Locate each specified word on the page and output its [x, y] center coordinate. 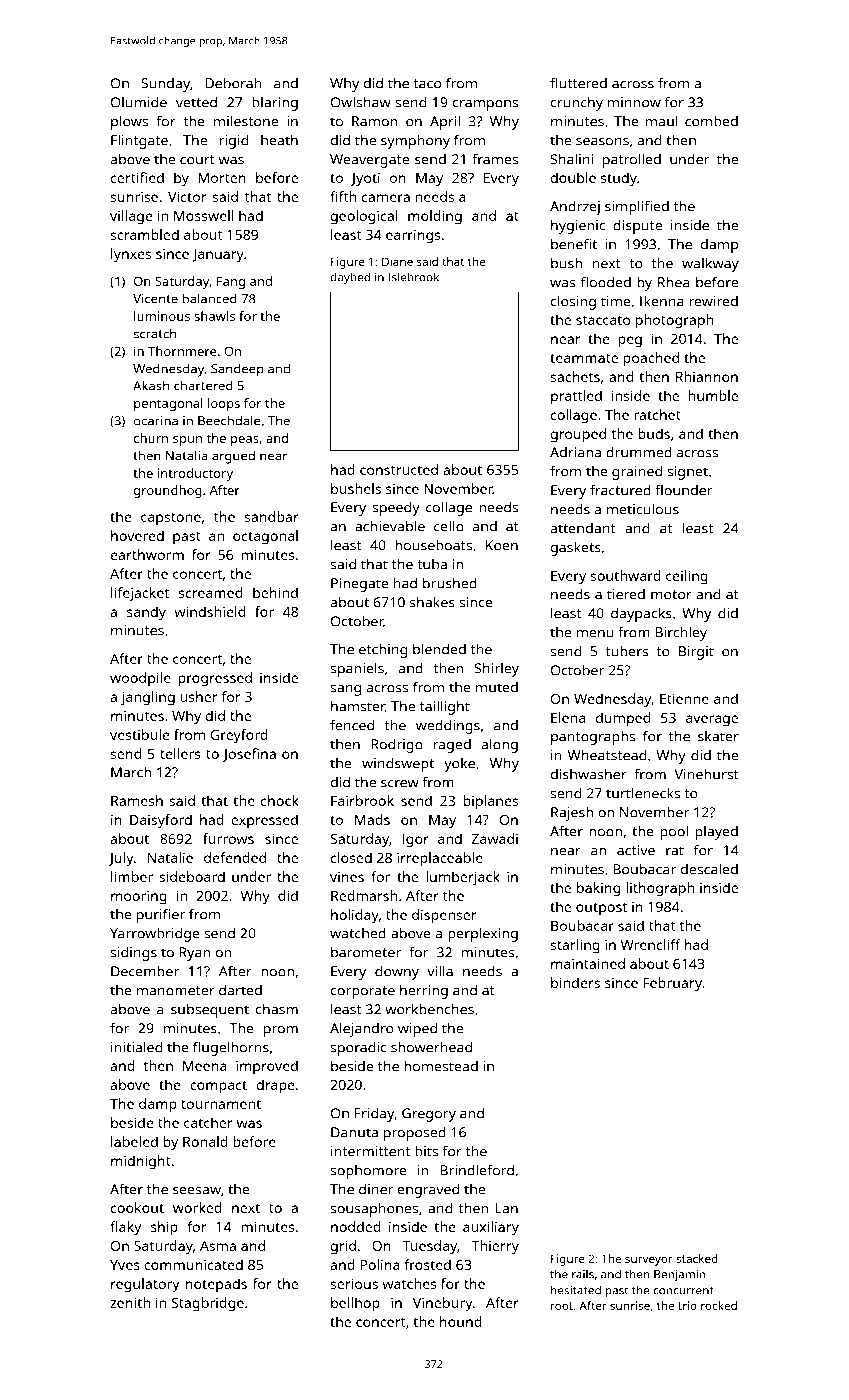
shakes [432, 602]
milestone [246, 121]
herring [424, 992]
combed [711, 121]
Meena [205, 1065]
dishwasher [589, 774]
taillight [445, 707]
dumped [623, 719]
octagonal [265, 537]
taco [427, 84]
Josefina [249, 755]
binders [575, 982]
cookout [137, 1207]
